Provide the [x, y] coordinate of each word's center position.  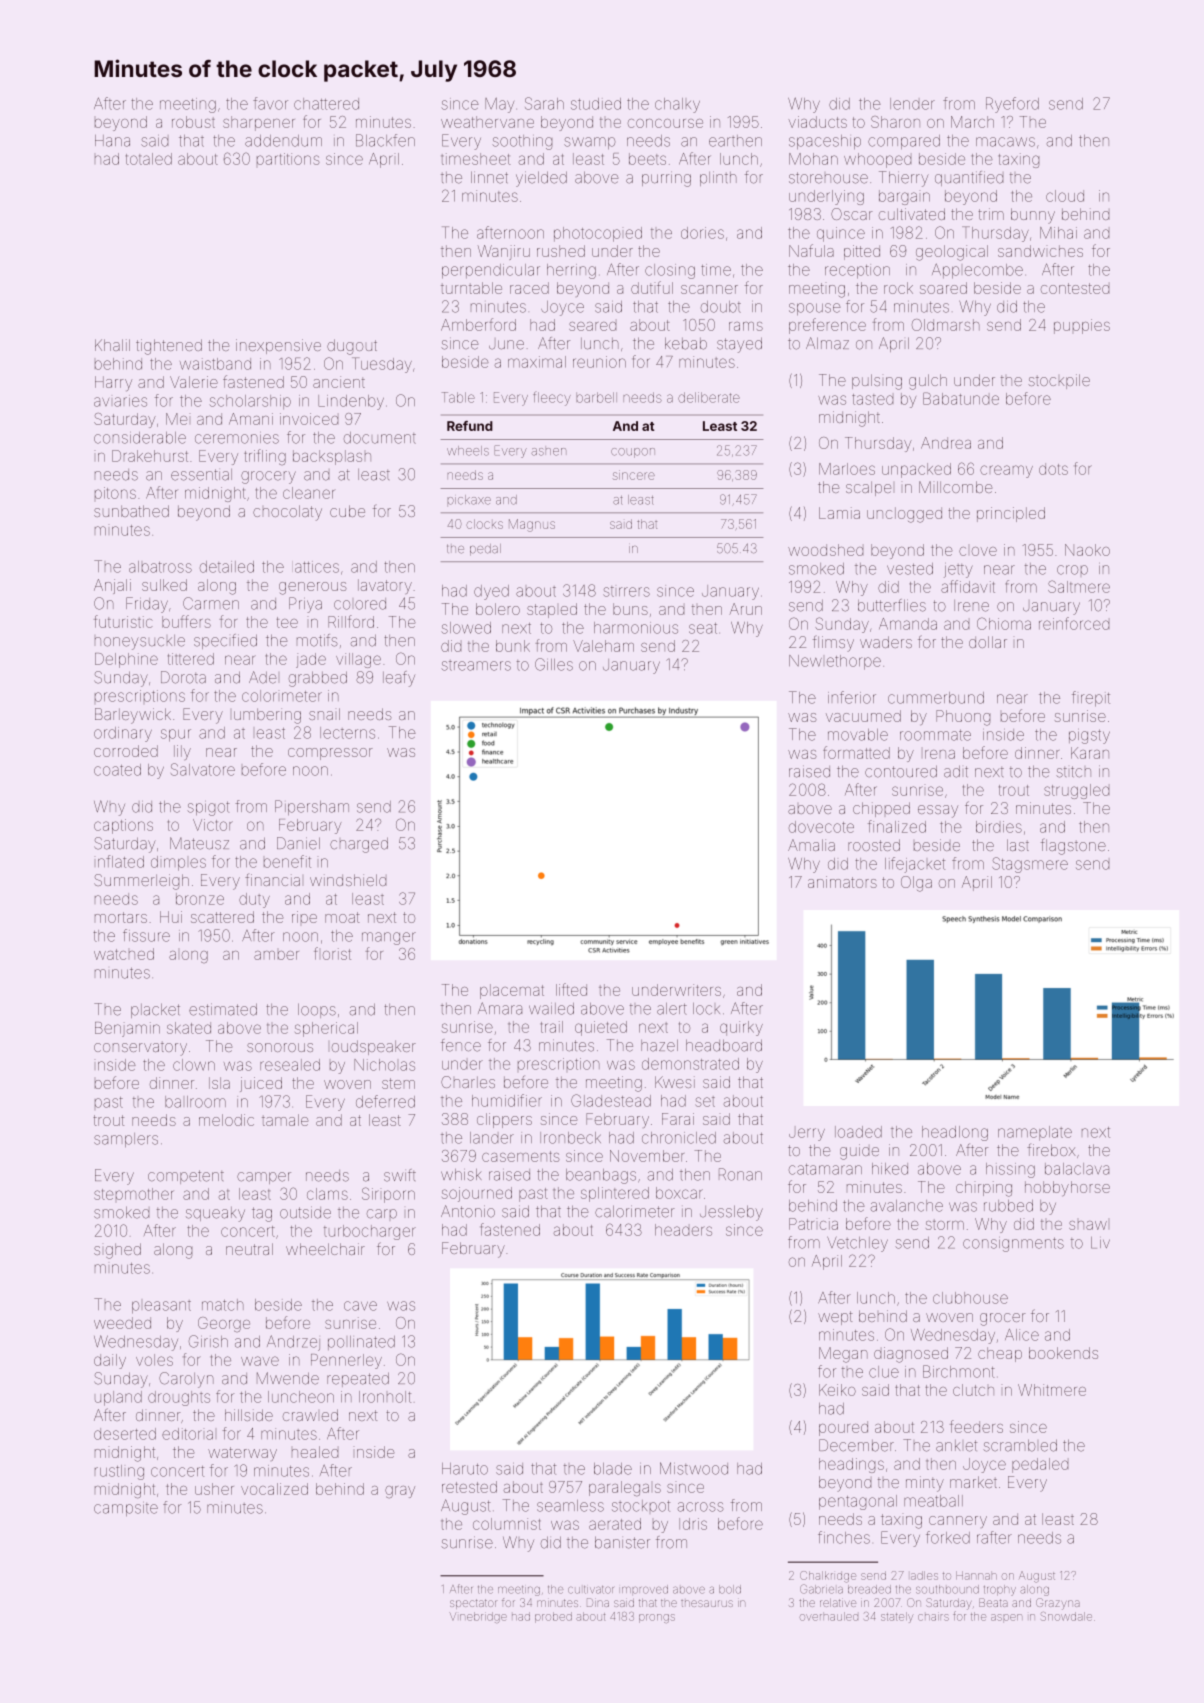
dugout [352, 347]
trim [991, 214]
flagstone [1073, 847]
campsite [126, 1509]
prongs [657, 1618]
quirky [741, 1028]
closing [670, 271]
